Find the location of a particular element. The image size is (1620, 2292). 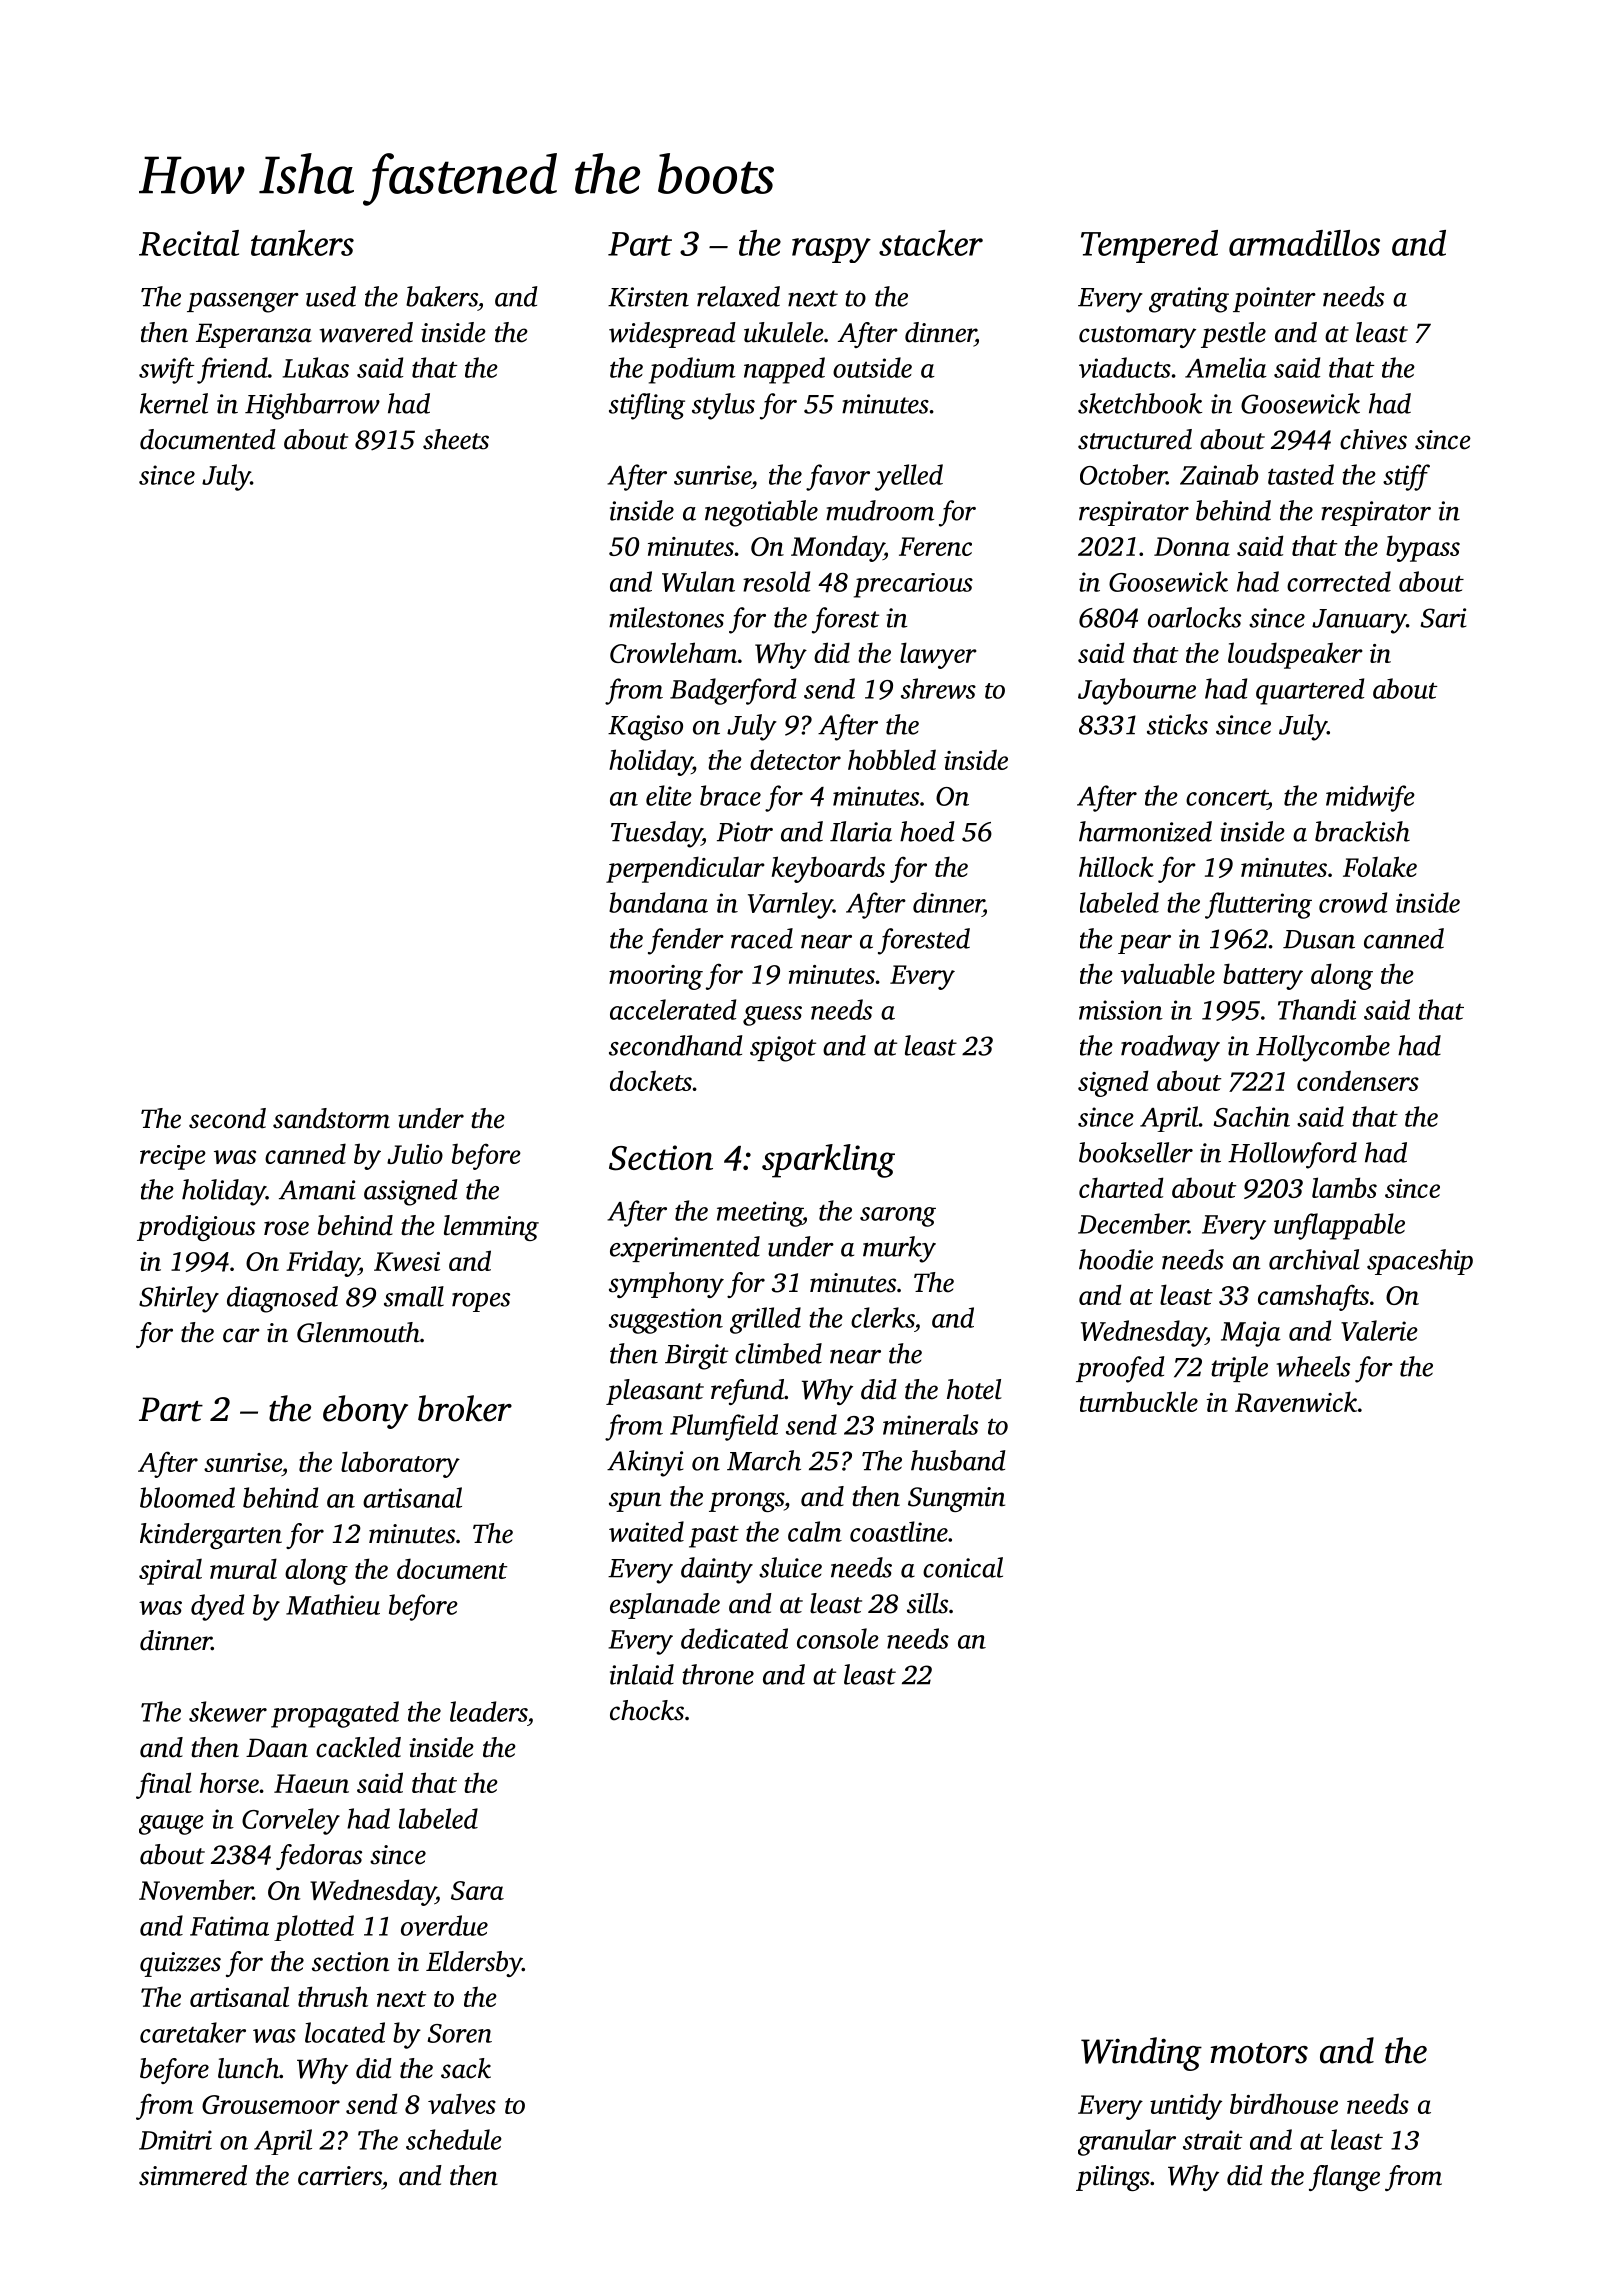

armadillos is located at coordinates (1304, 243).
